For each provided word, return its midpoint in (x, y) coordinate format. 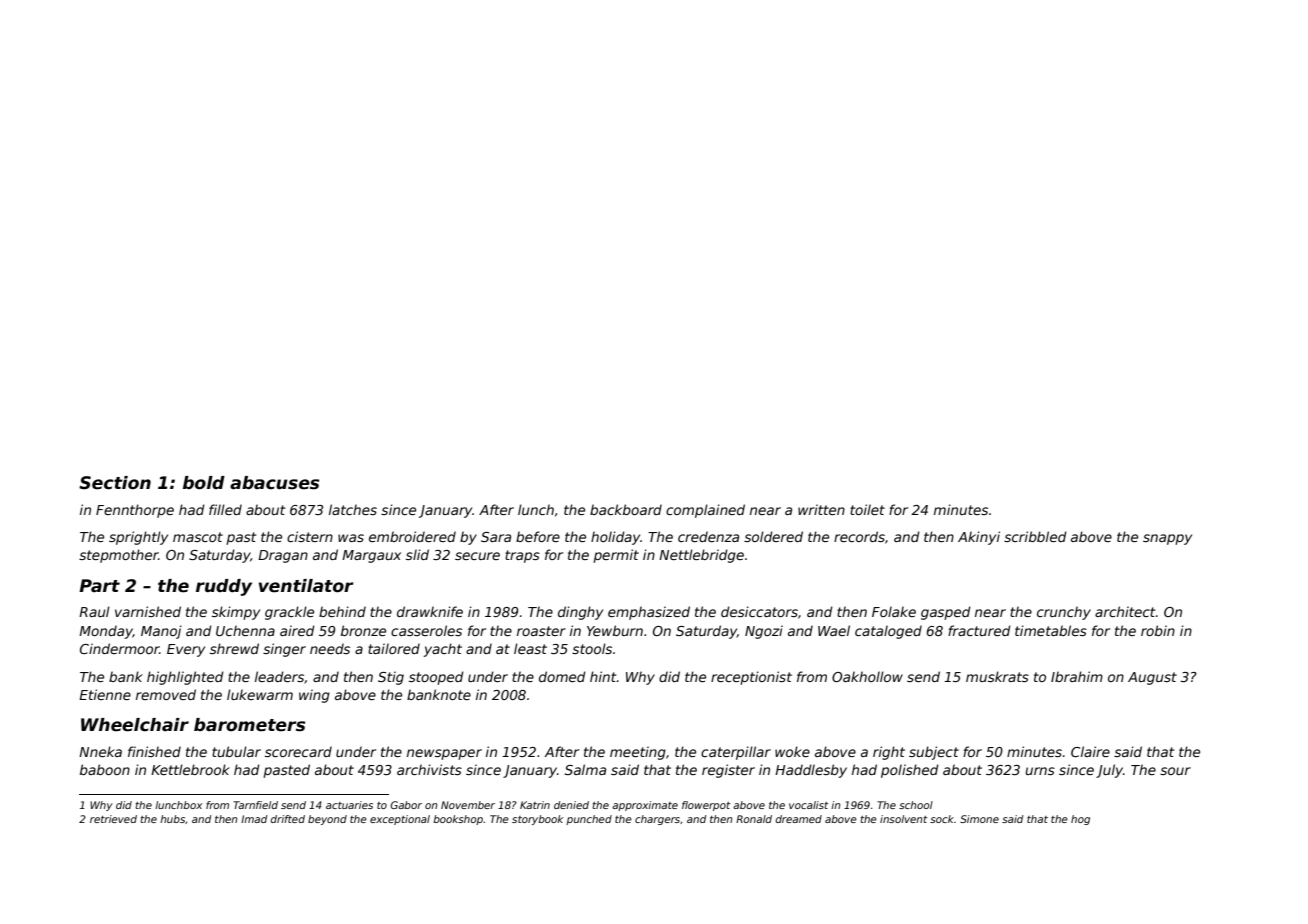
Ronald (754, 819)
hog (1080, 820)
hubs (172, 819)
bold (204, 483)
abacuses (274, 483)
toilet (867, 509)
